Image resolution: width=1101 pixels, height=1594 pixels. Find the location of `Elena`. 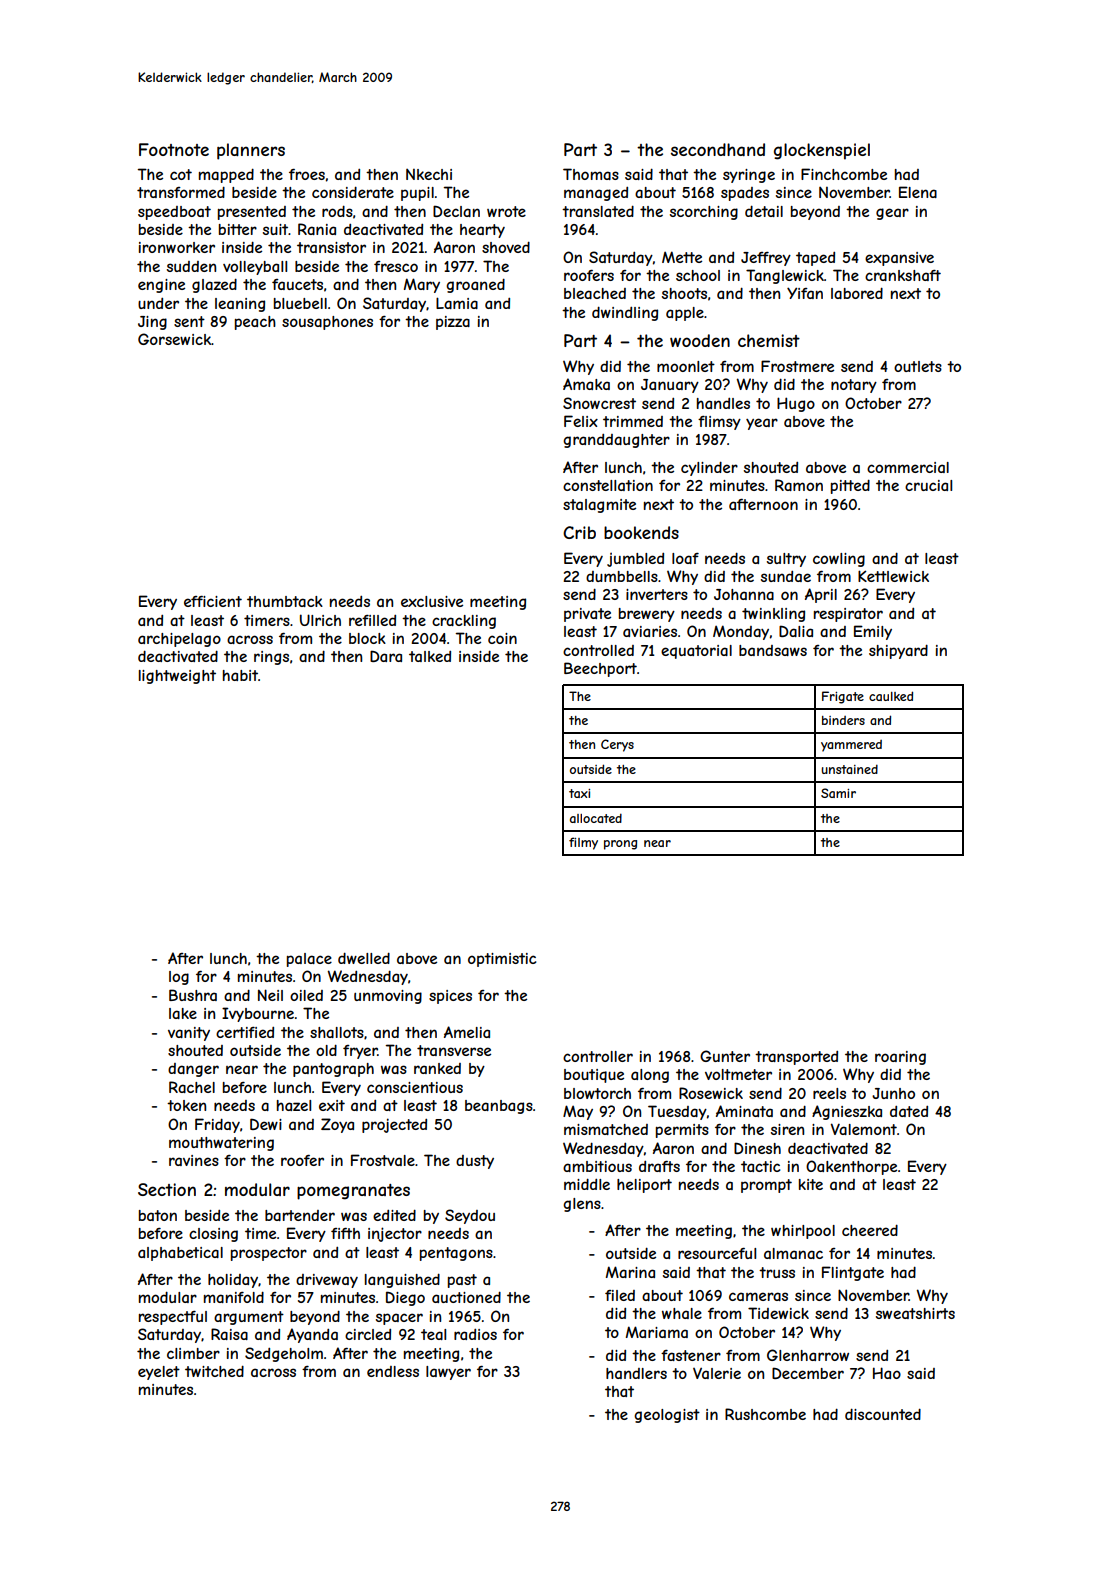

Elena is located at coordinates (918, 192).
